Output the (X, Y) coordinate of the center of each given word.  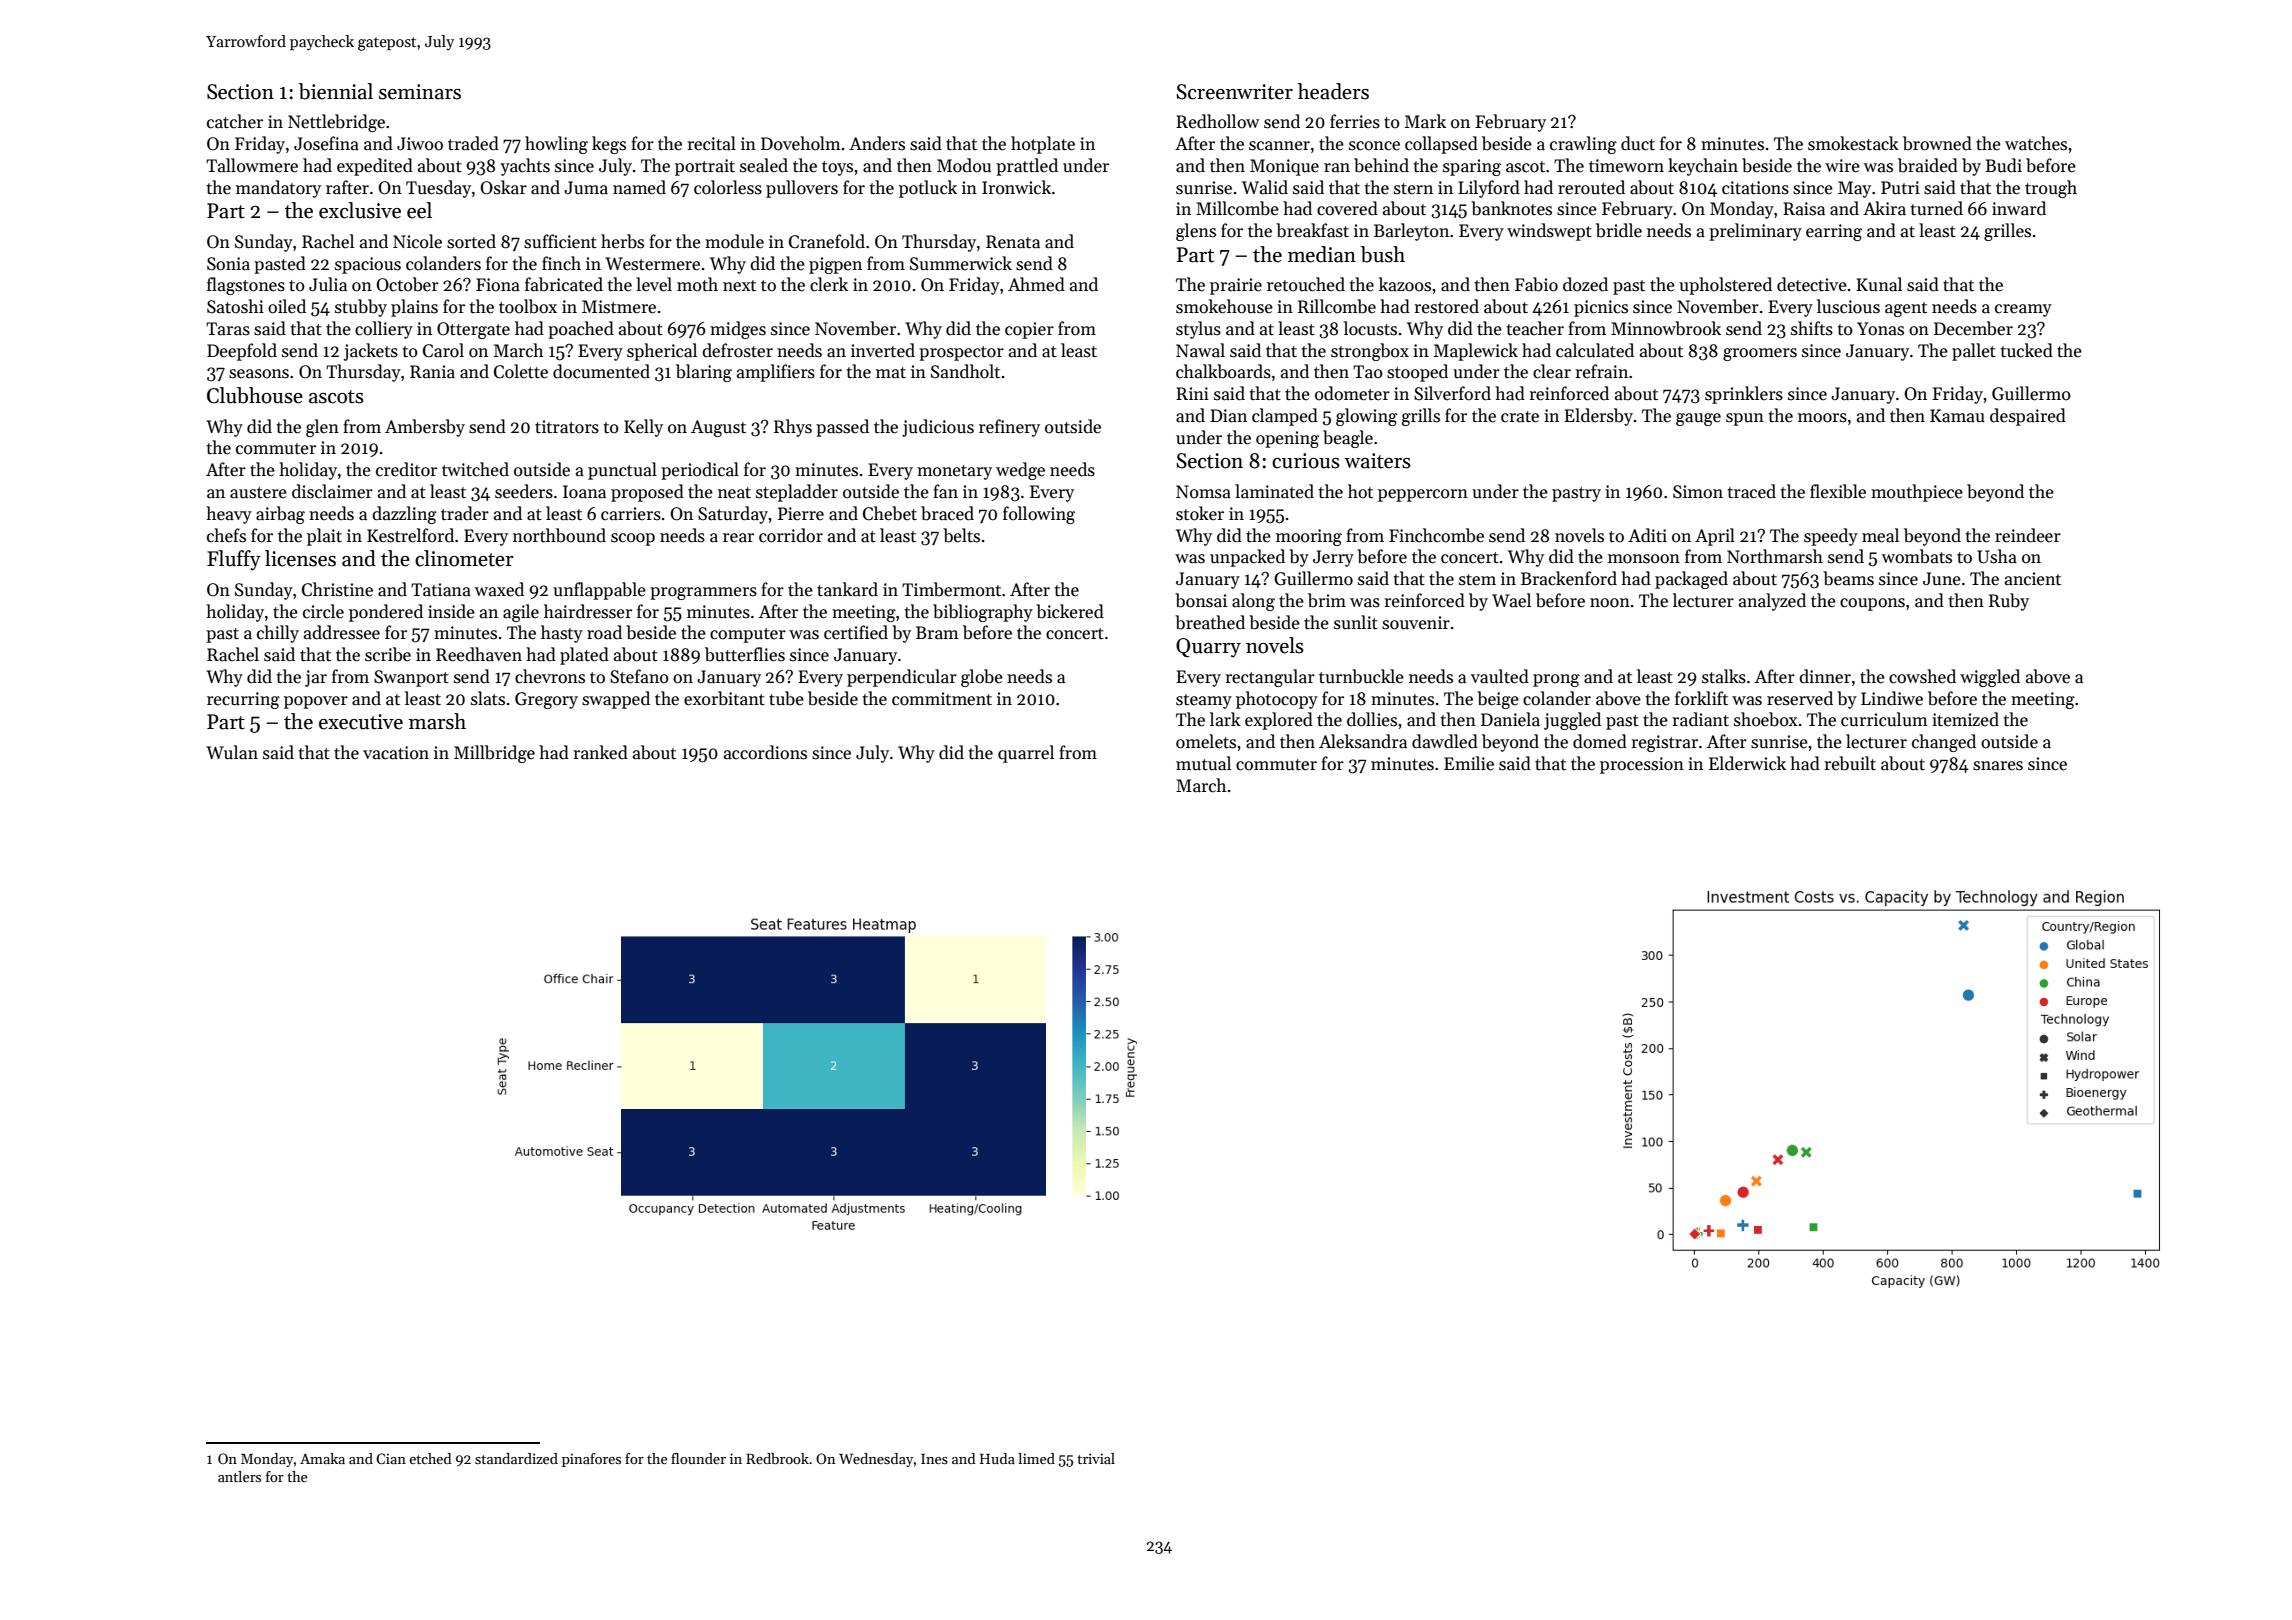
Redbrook (777, 1458)
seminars (420, 92)
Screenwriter (1234, 92)
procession (1642, 765)
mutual (1203, 763)
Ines (934, 1459)
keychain (1703, 167)
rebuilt (1850, 763)
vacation (396, 753)
